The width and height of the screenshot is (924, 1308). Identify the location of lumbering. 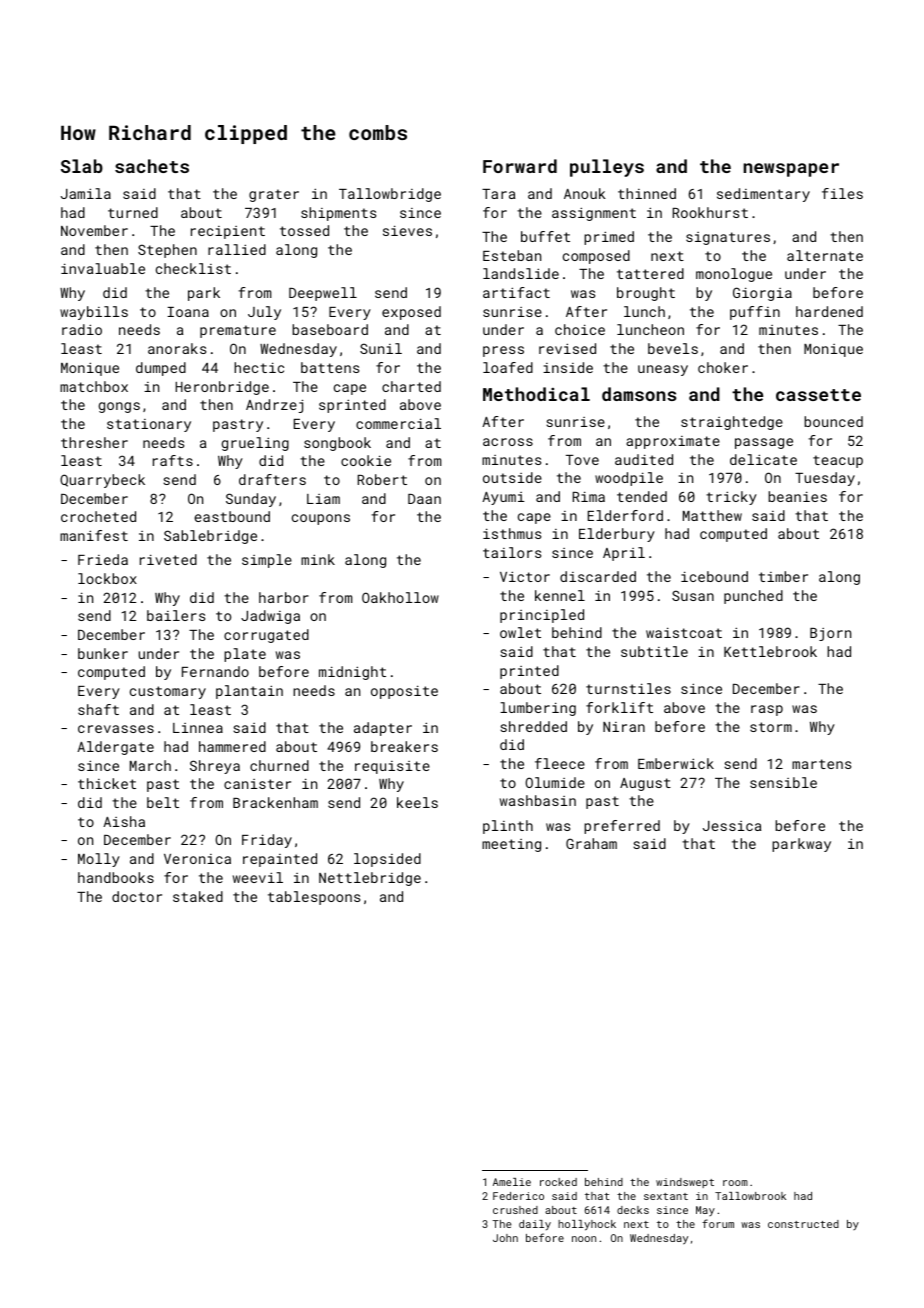
(538, 709).
